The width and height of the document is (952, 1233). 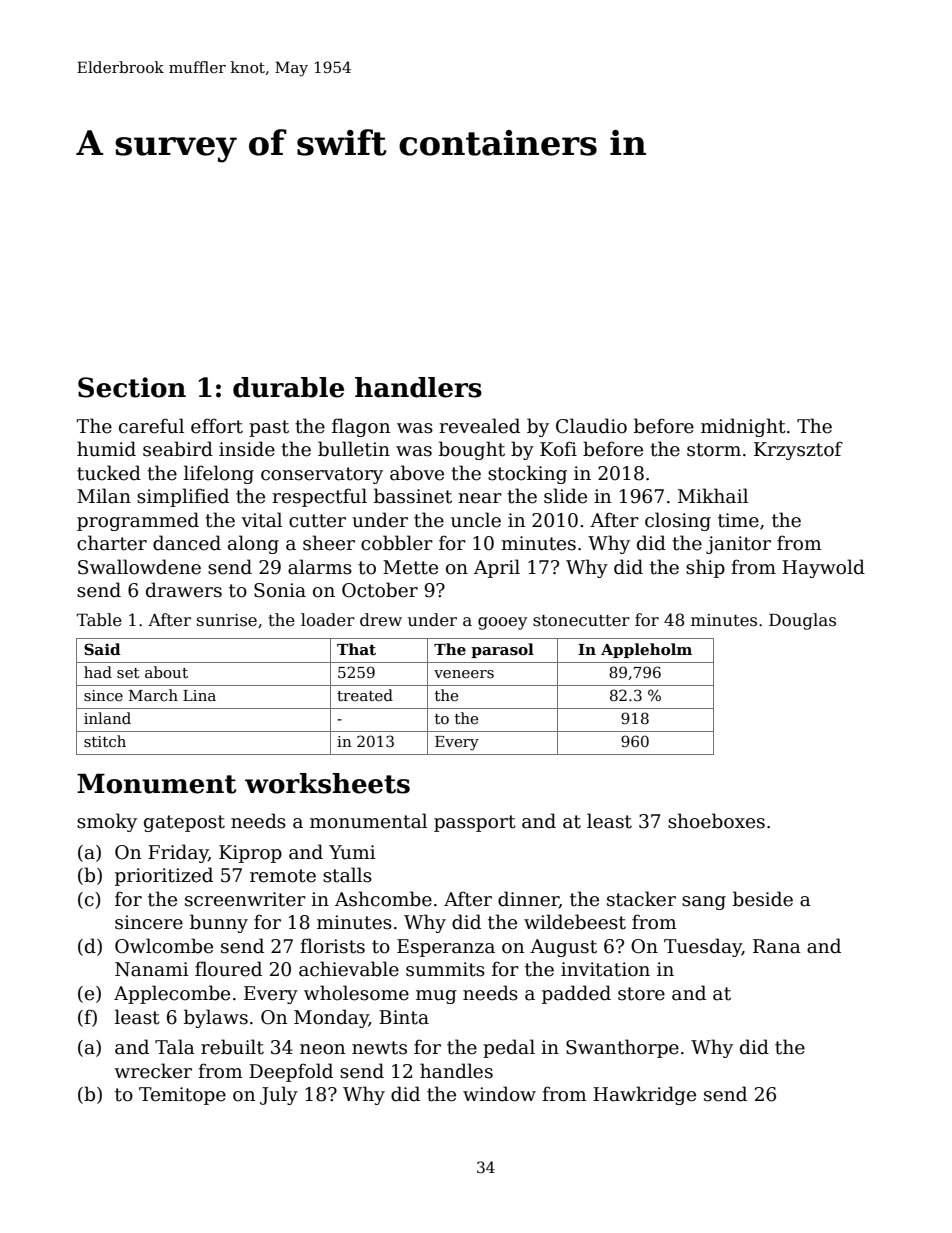 I want to click on stitch, so click(x=105, y=741).
